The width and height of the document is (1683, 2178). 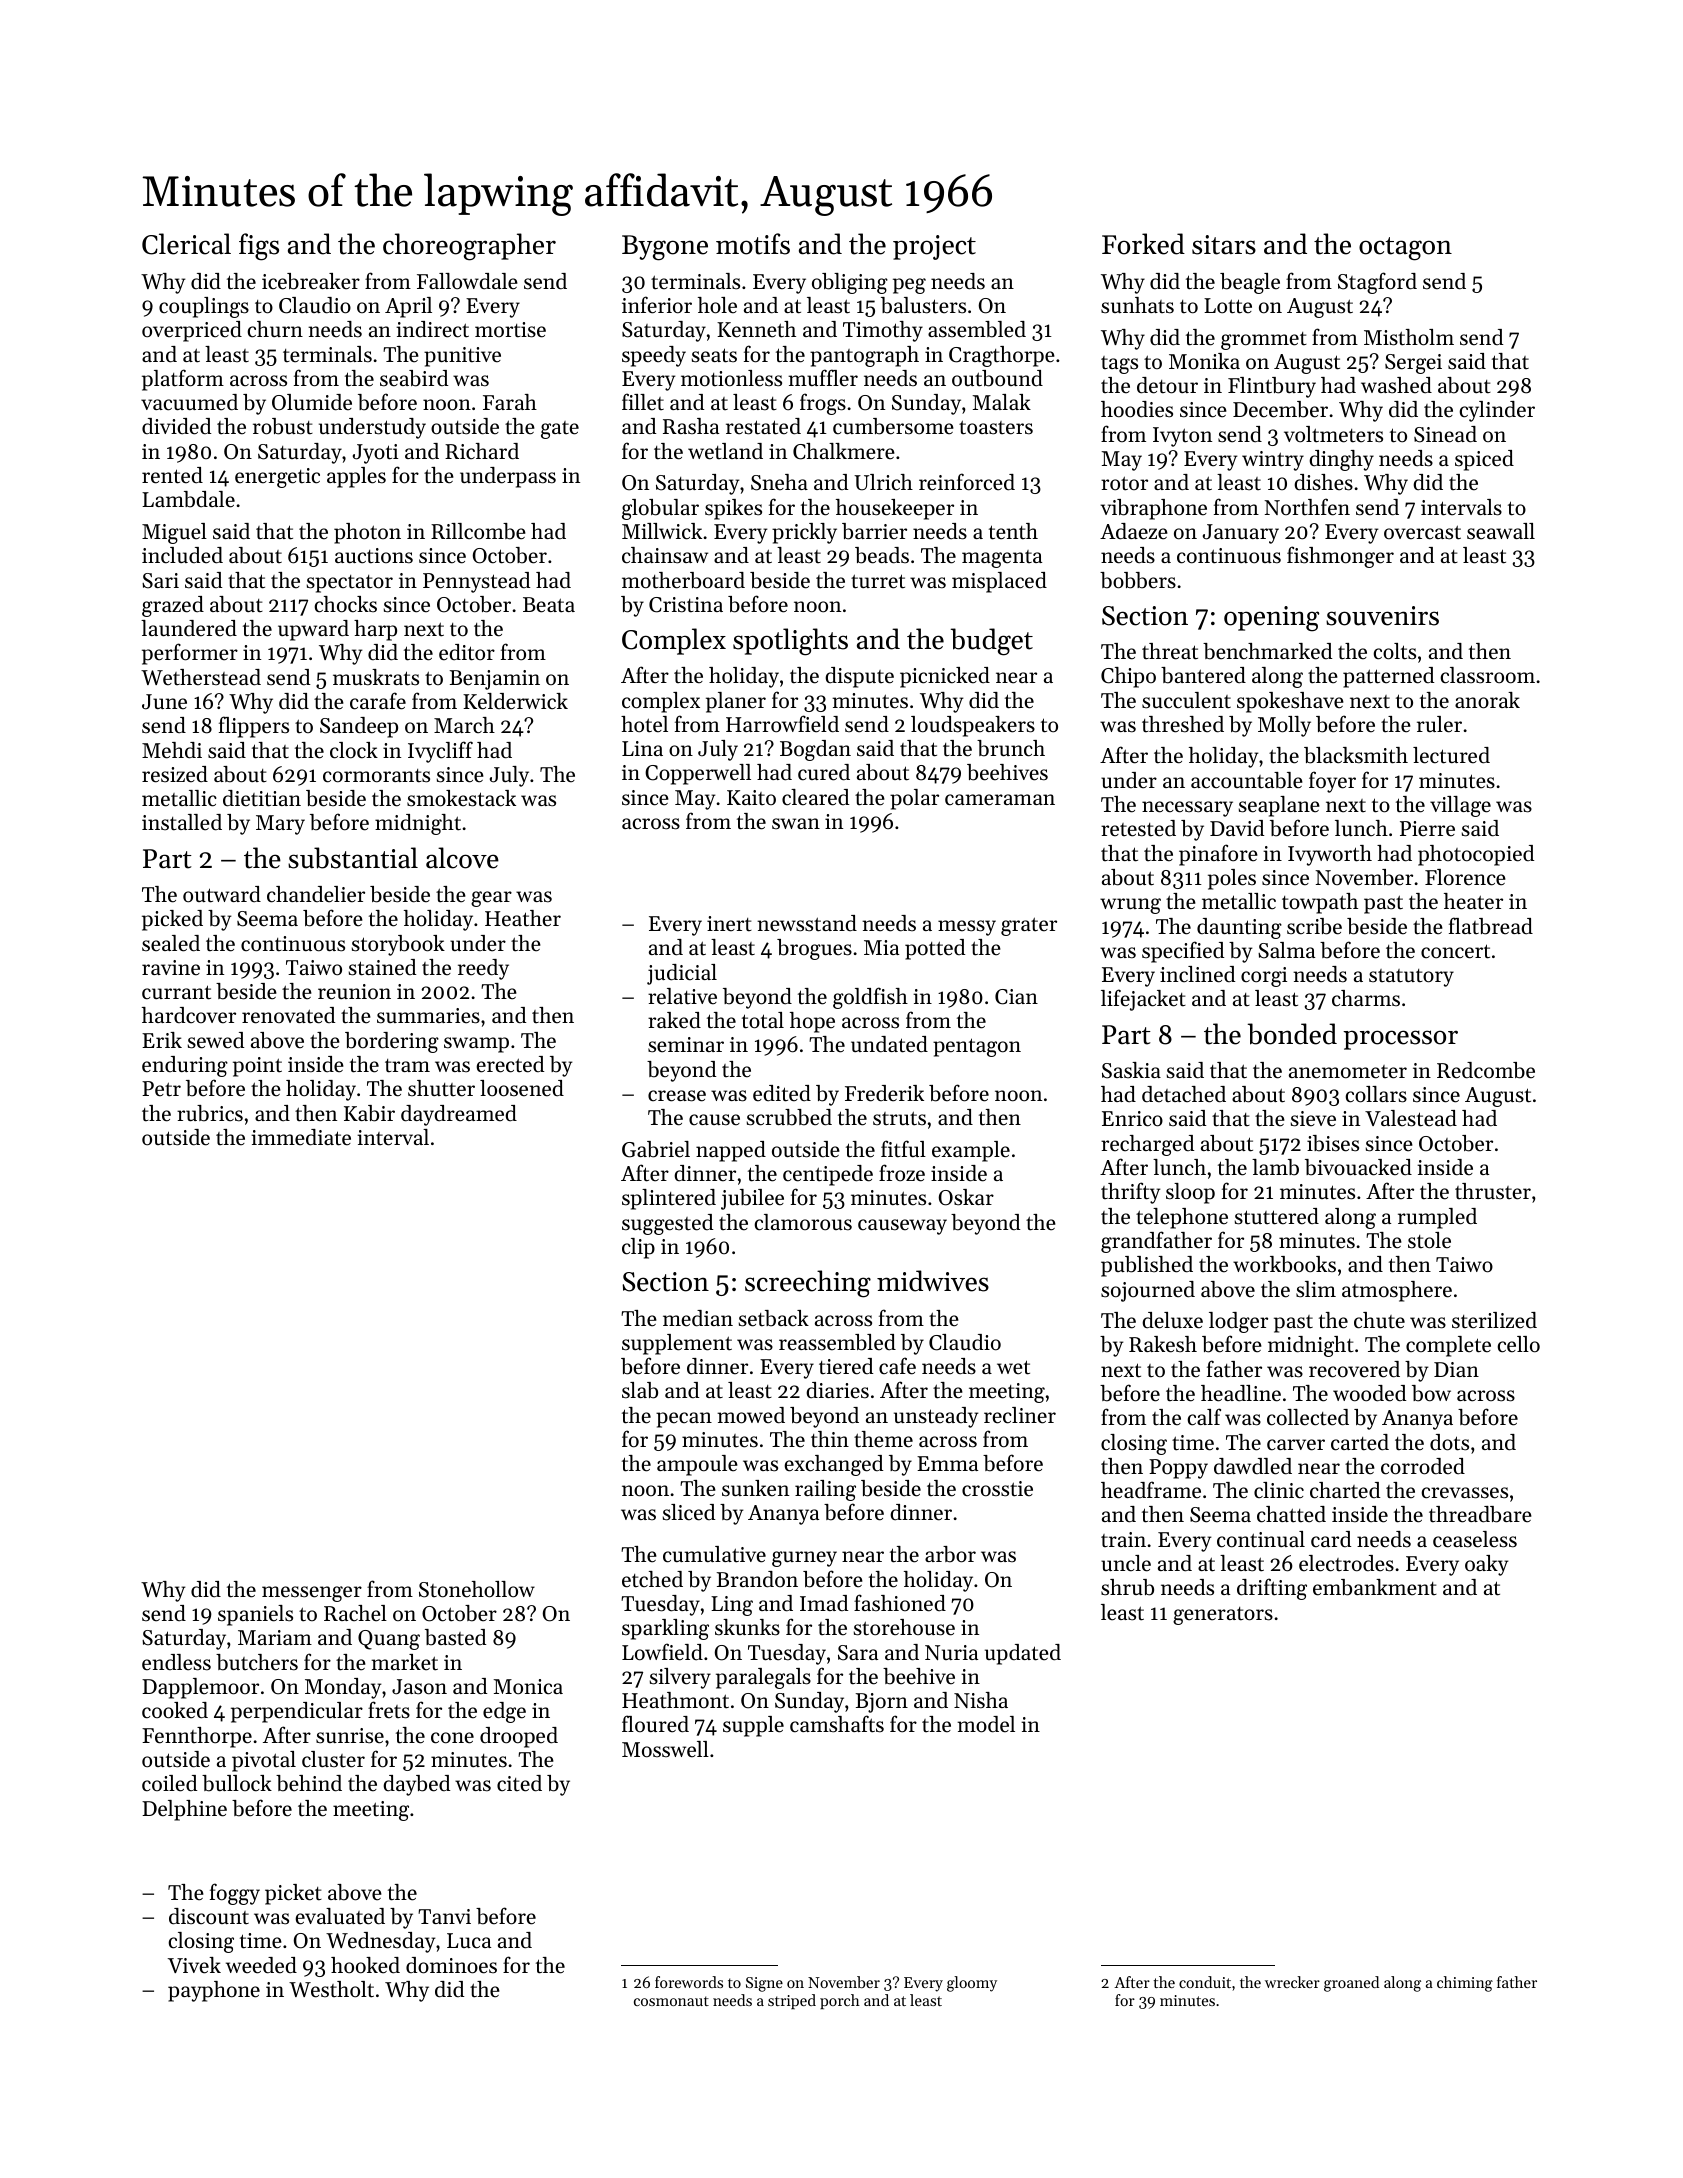 What do you see at coordinates (1333, 1143) in the document?
I see `ibises` at bounding box center [1333, 1143].
